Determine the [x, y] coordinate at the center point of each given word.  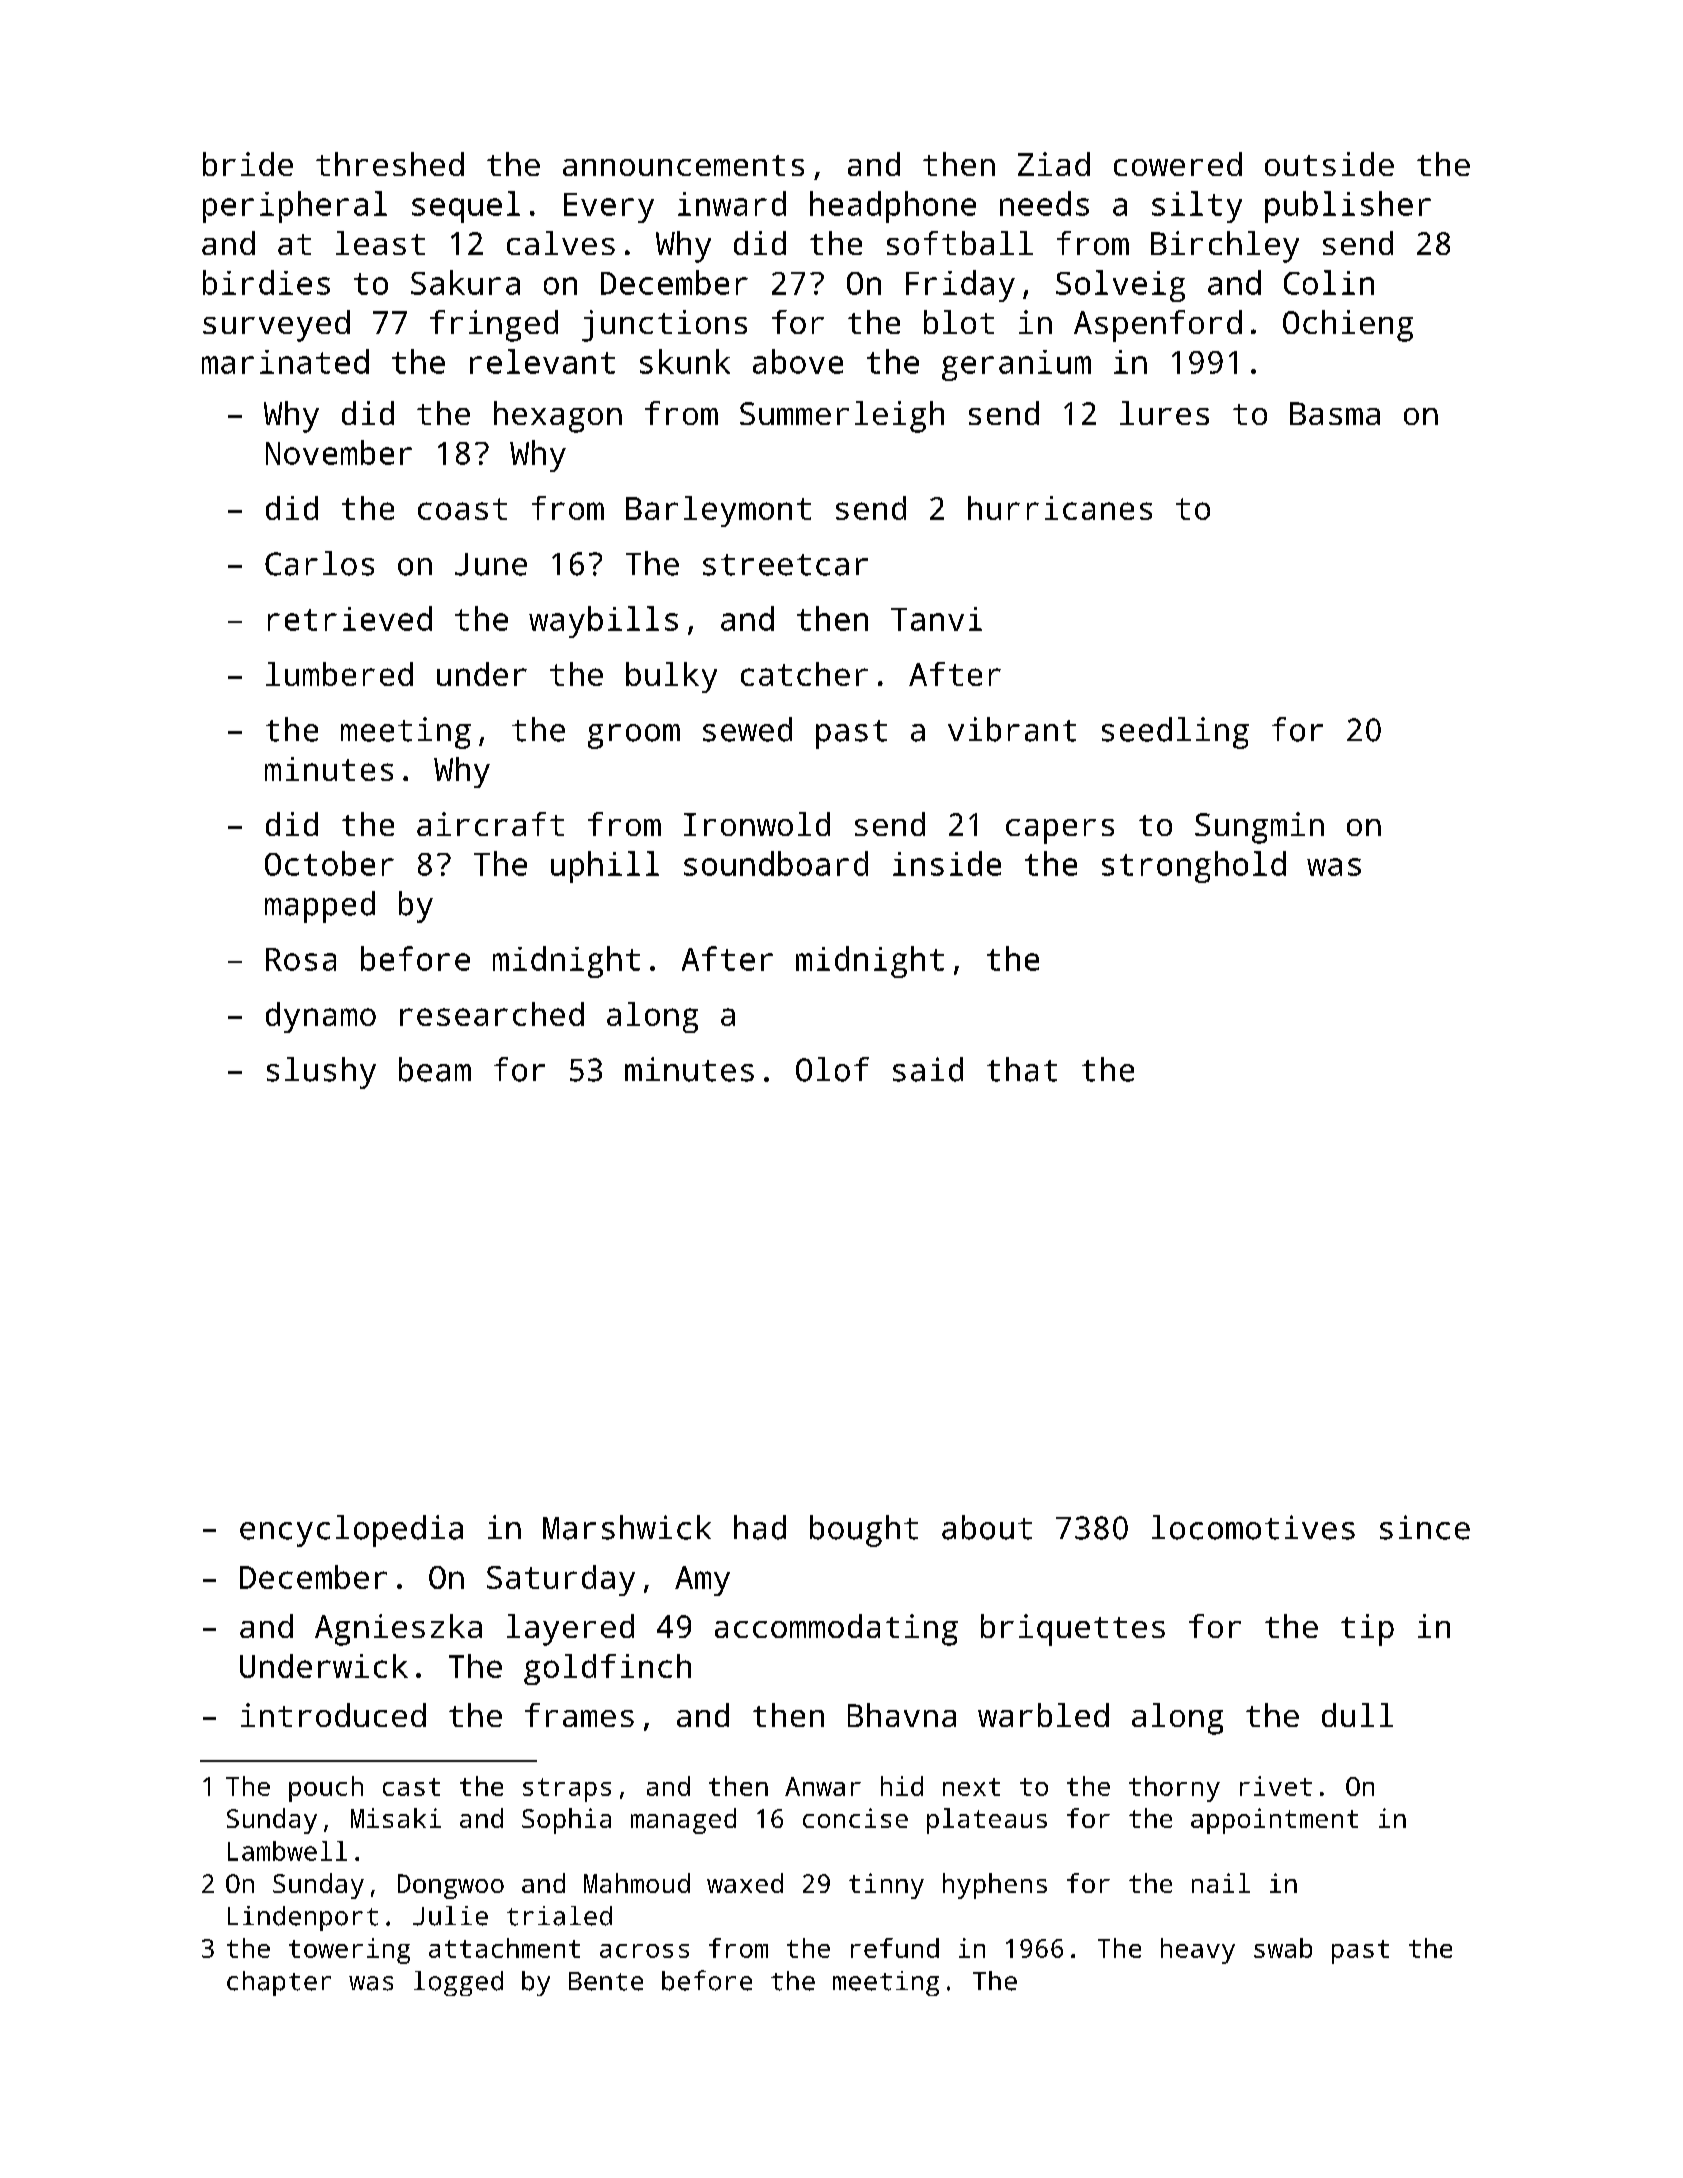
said [928, 1069]
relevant [542, 361]
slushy [321, 1073]
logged [458, 1983]
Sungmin [1259, 828]
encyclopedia [351, 1531]
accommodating [836, 1630]
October [329, 863]
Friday [960, 286]
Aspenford [1158, 326]
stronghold [1194, 867]
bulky [671, 677]
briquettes [1073, 1630]
